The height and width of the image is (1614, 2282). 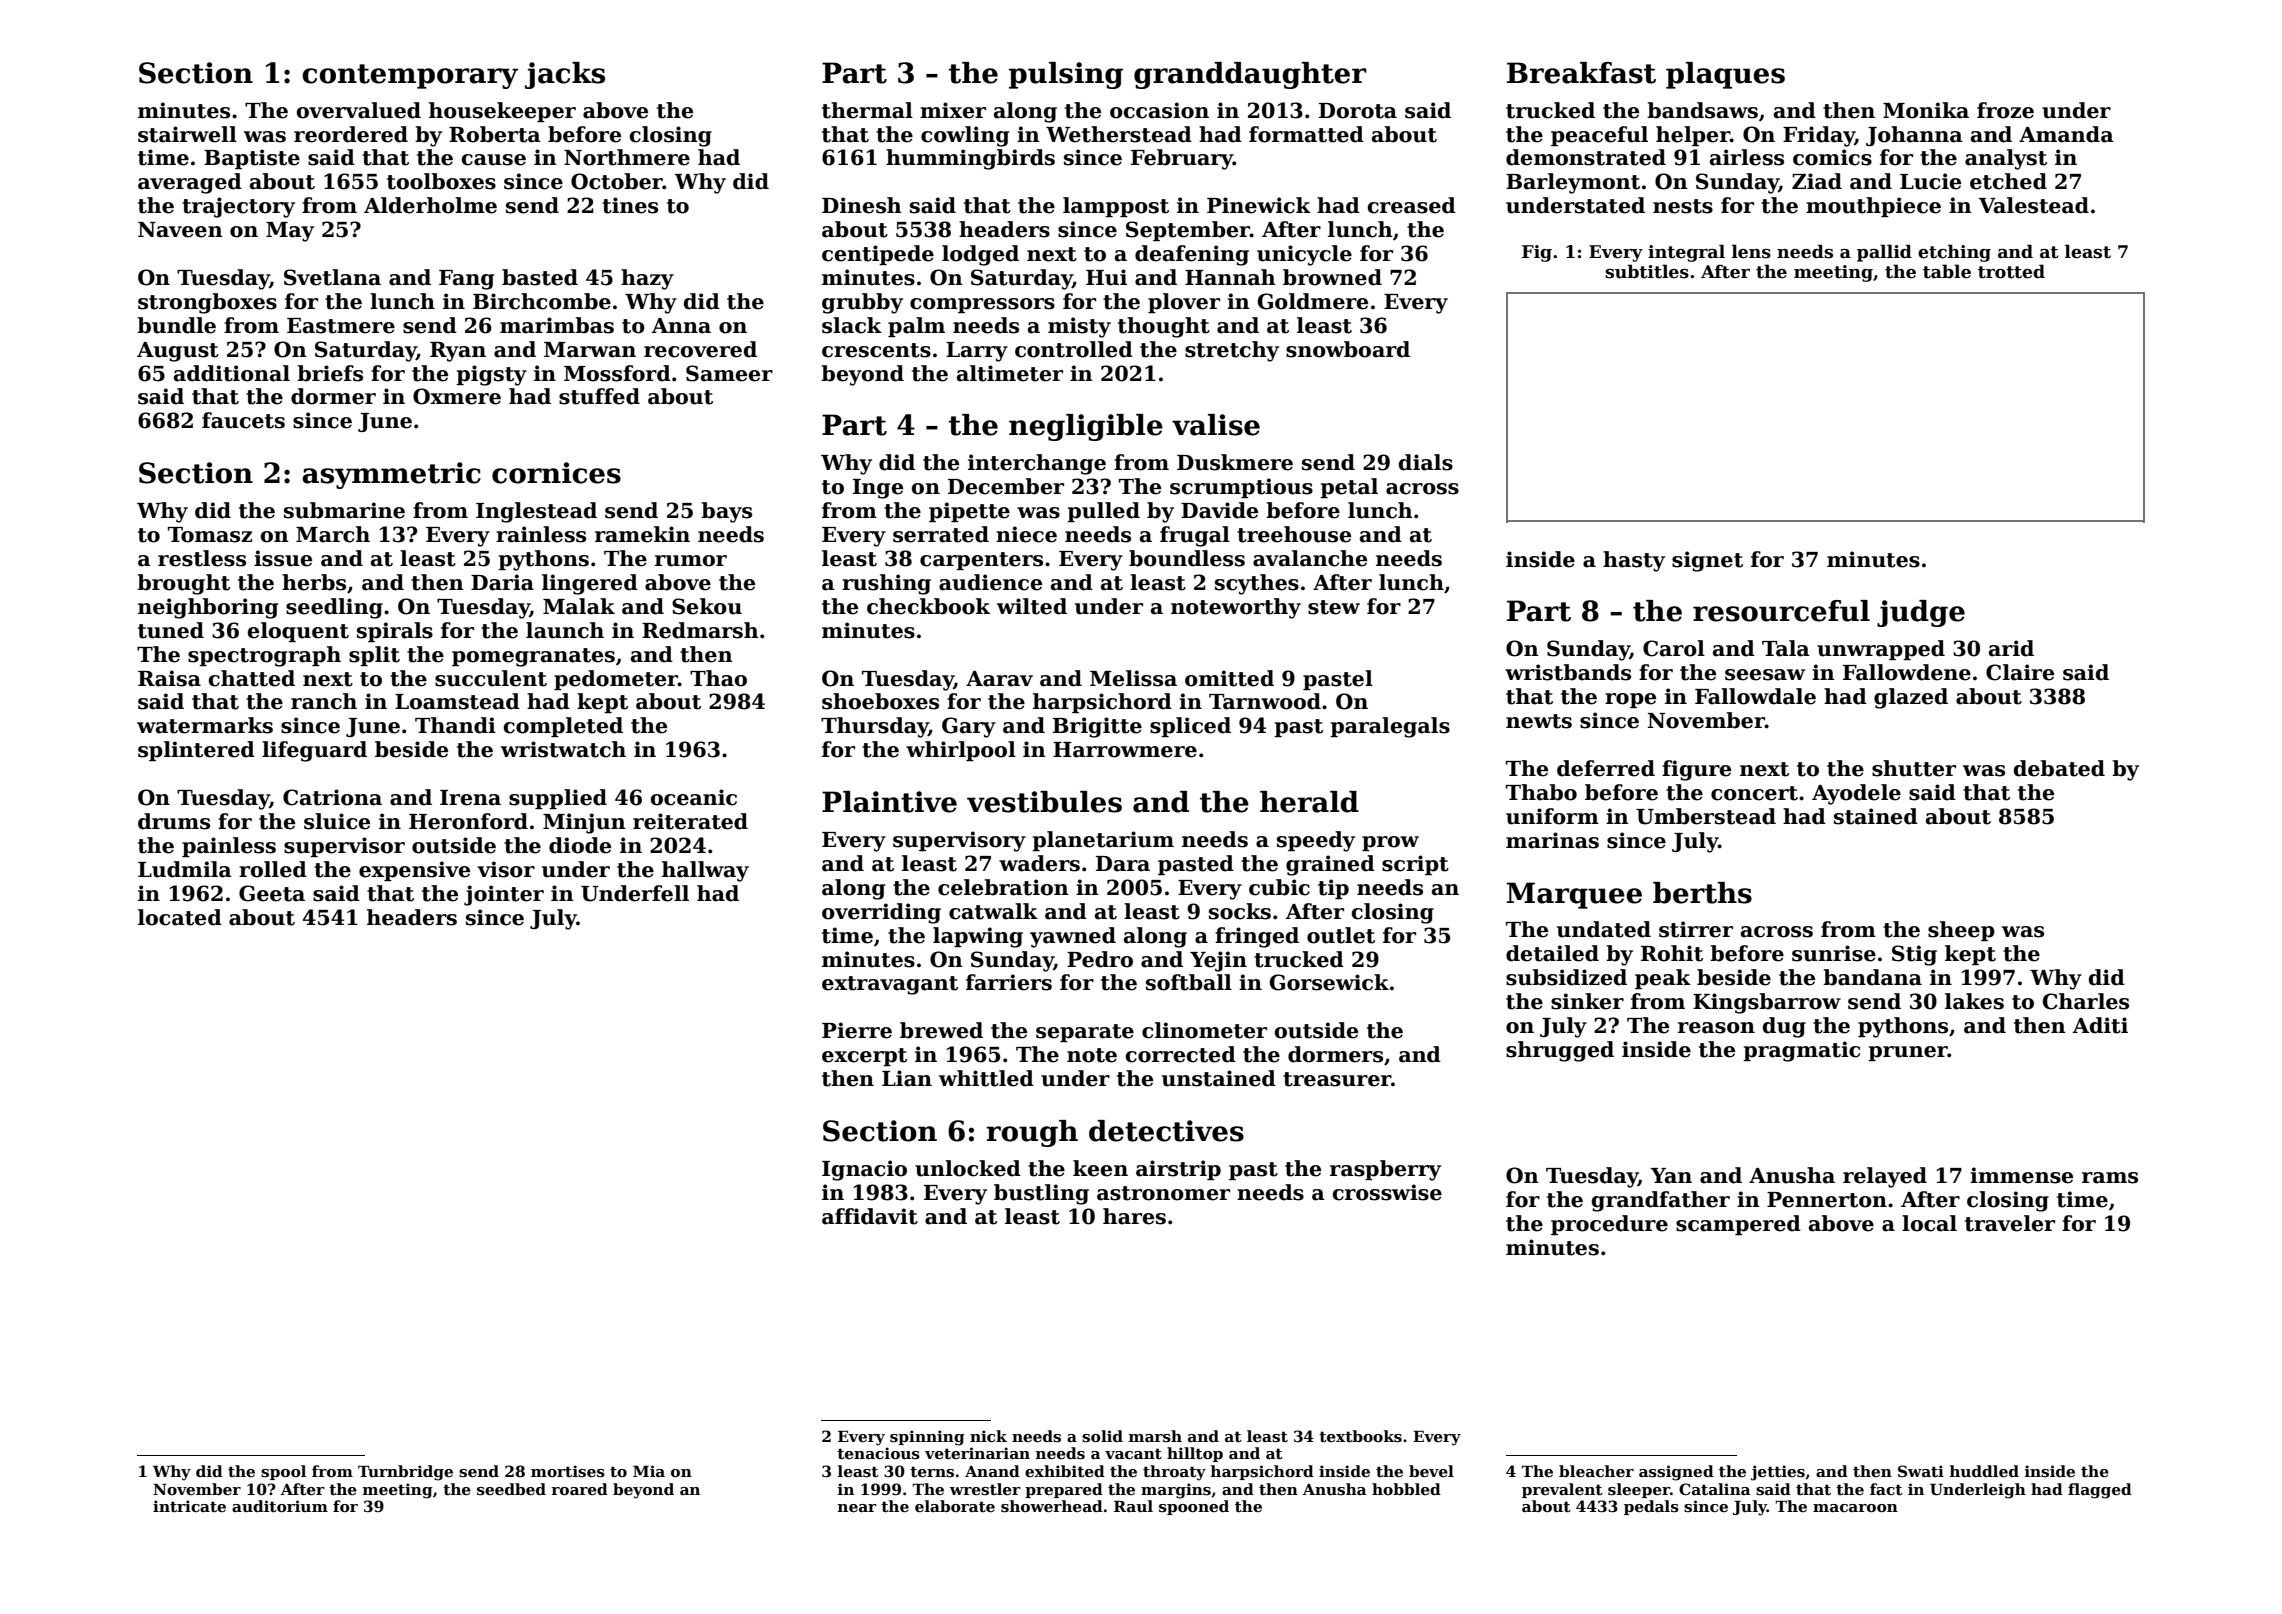 What do you see at coordinates (502, 582) in the image?
I see `Daria` at bounding box center [502, 582].
